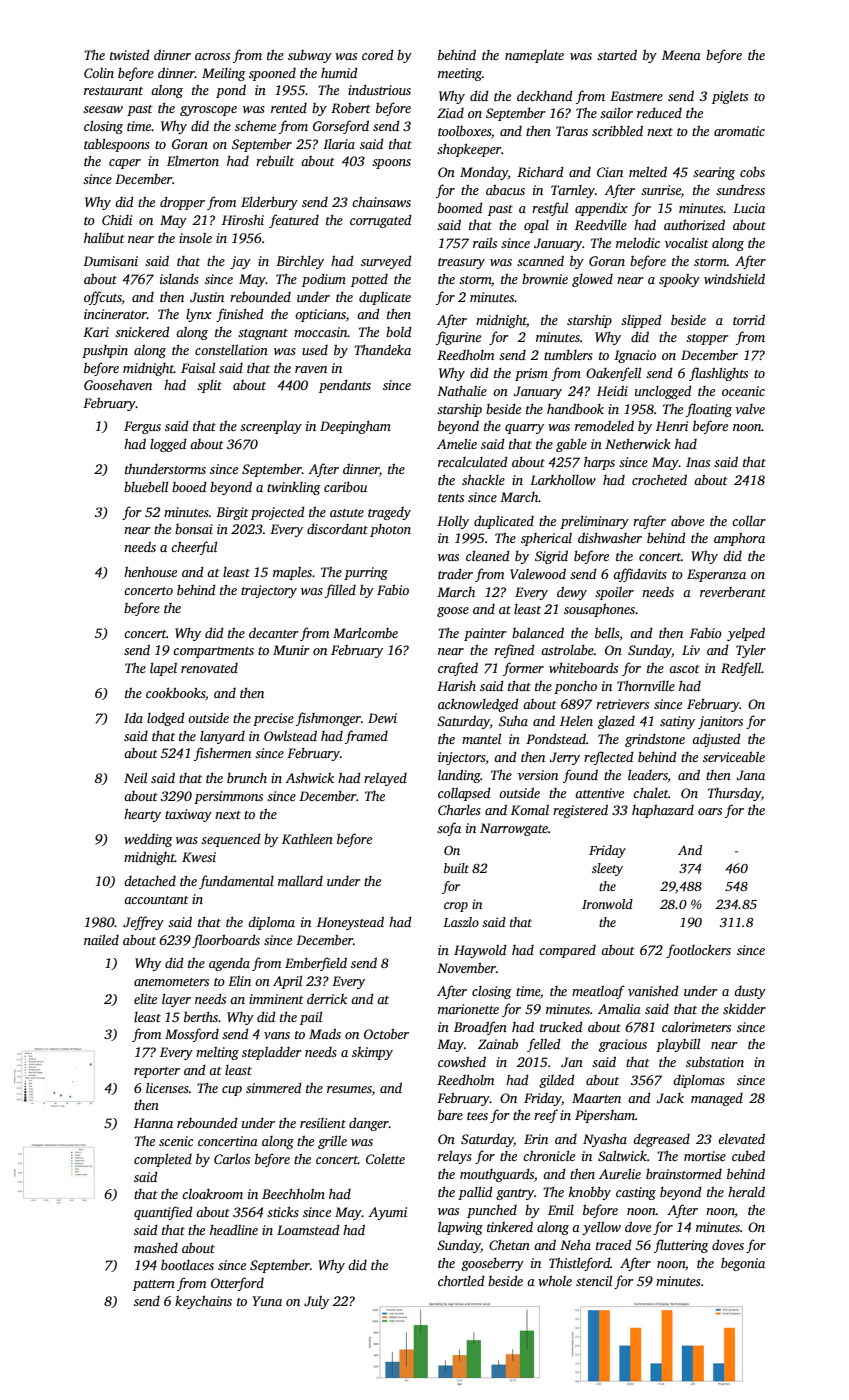 The image size is (849, 1400). I want to click on shopkeeper, so click(469, 150).
